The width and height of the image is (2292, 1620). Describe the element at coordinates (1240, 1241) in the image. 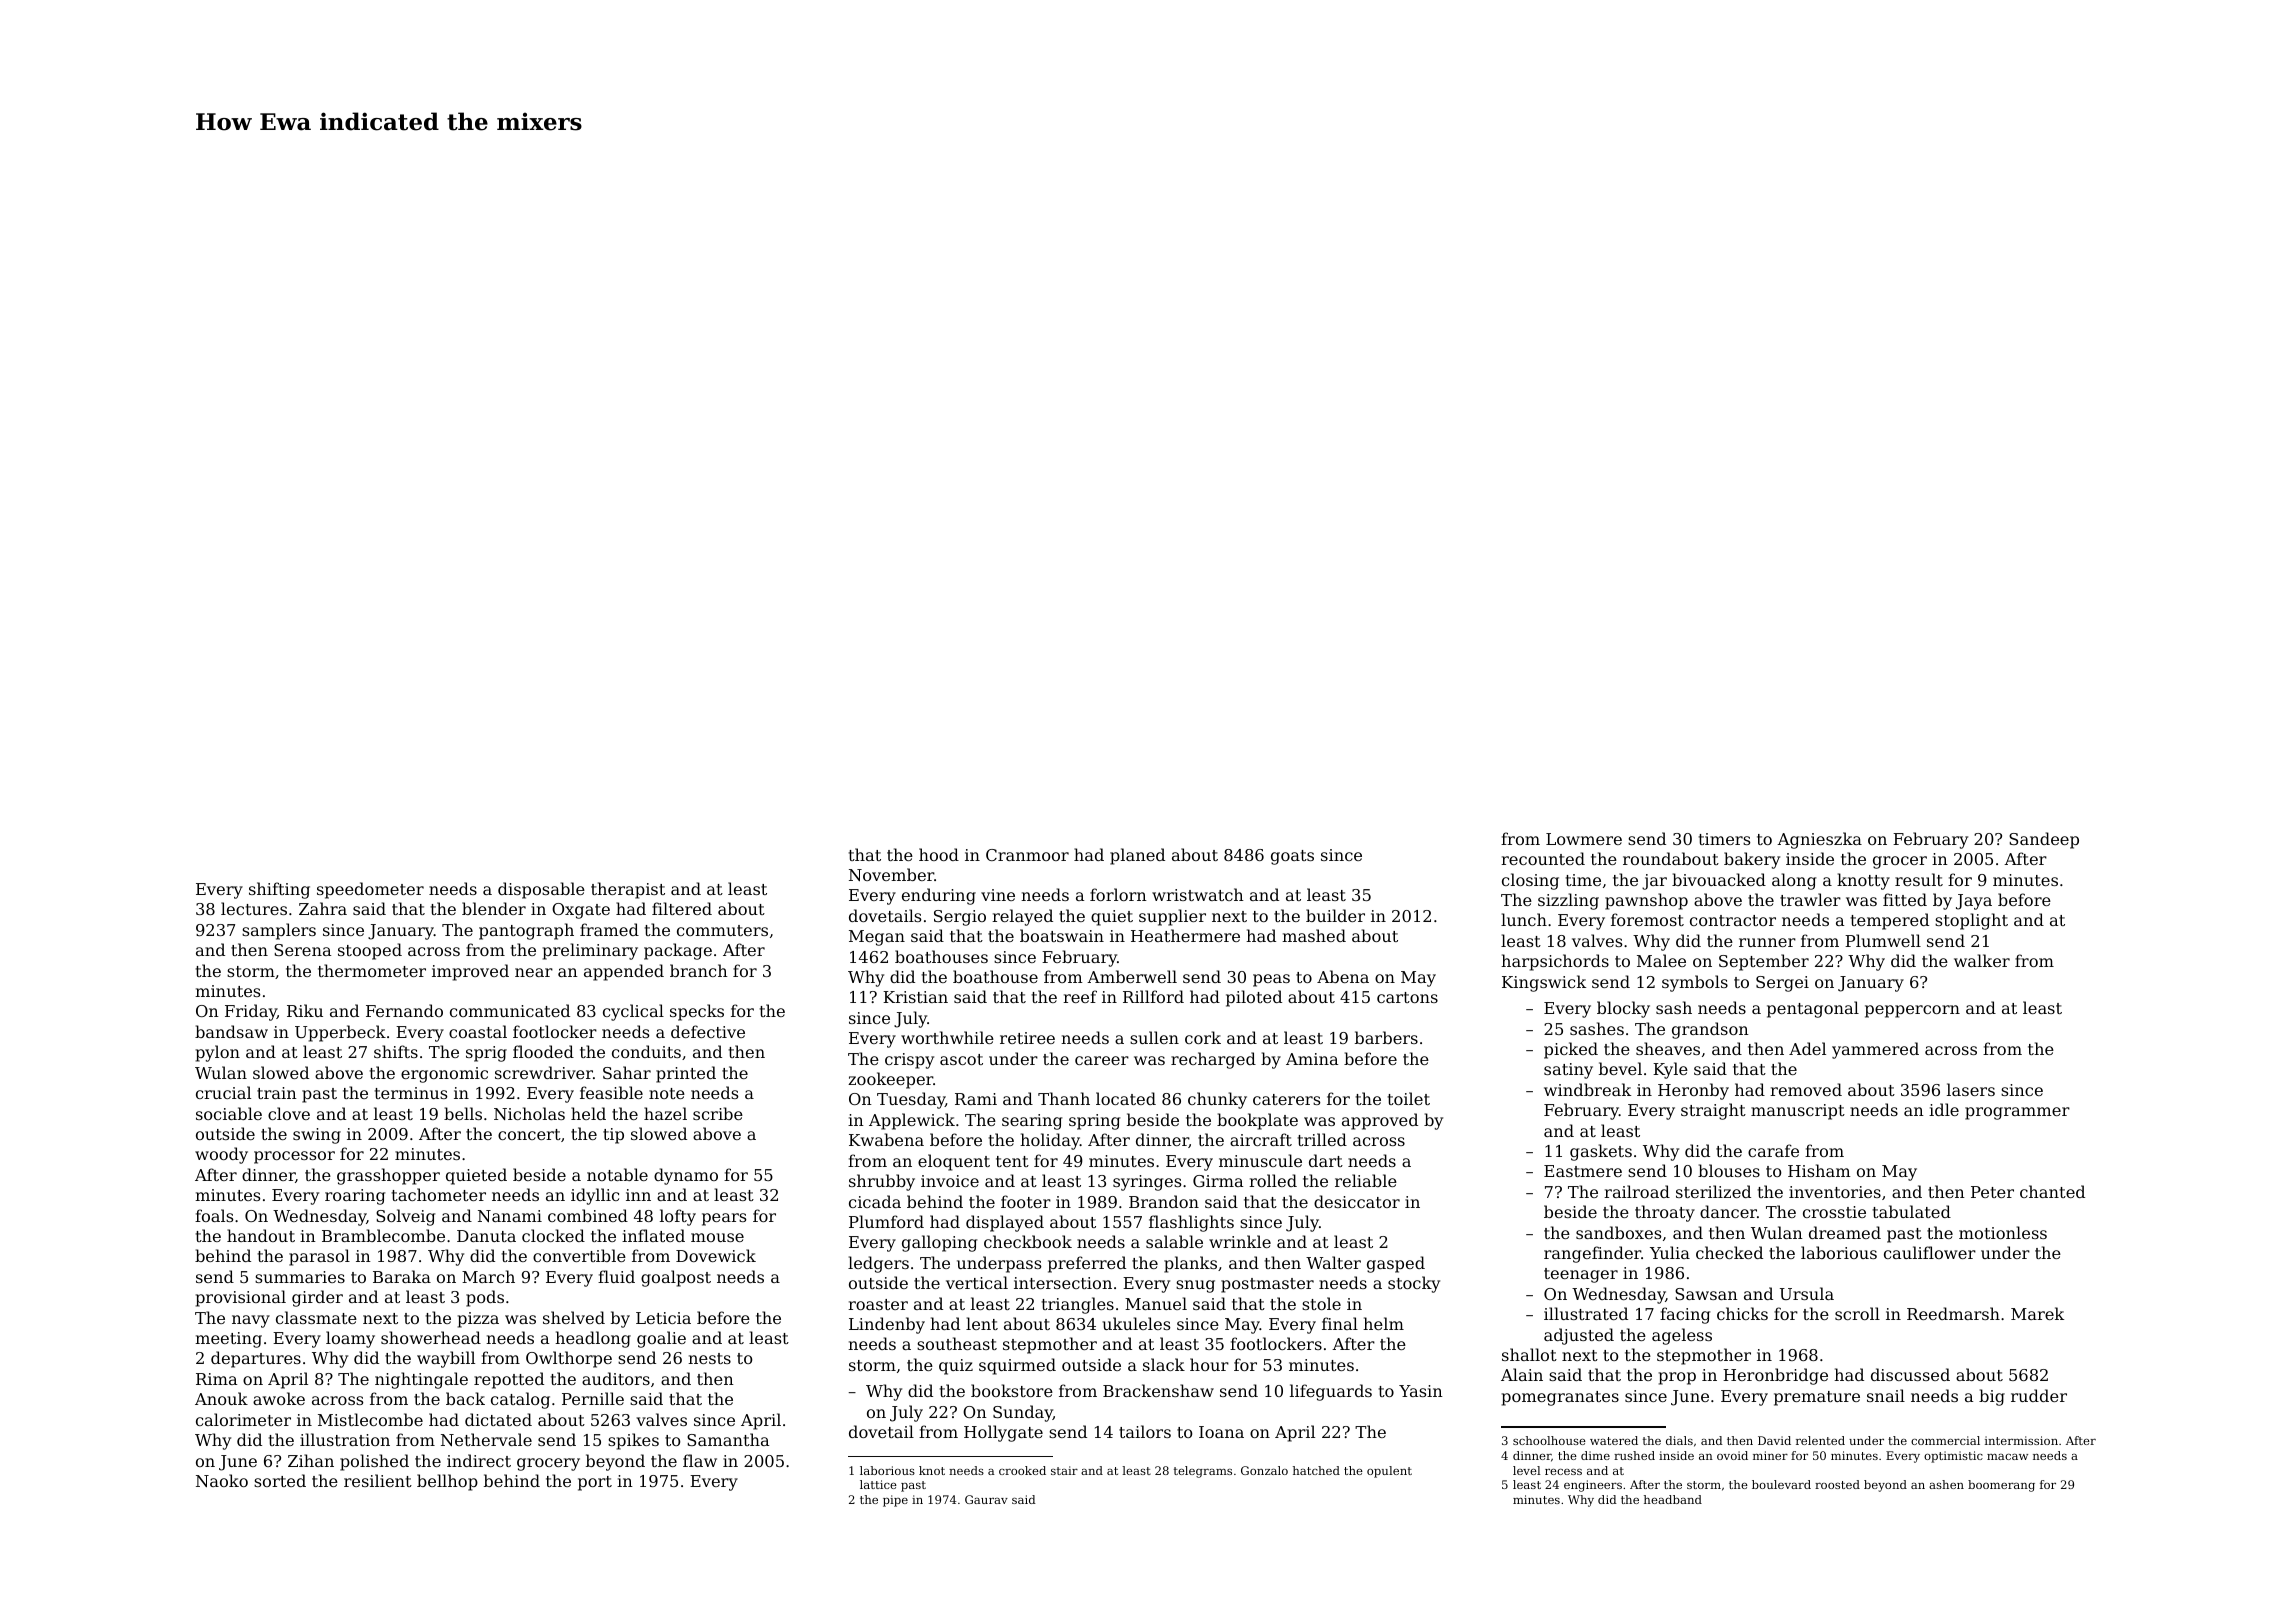

I see `wrinkle` at that location.
